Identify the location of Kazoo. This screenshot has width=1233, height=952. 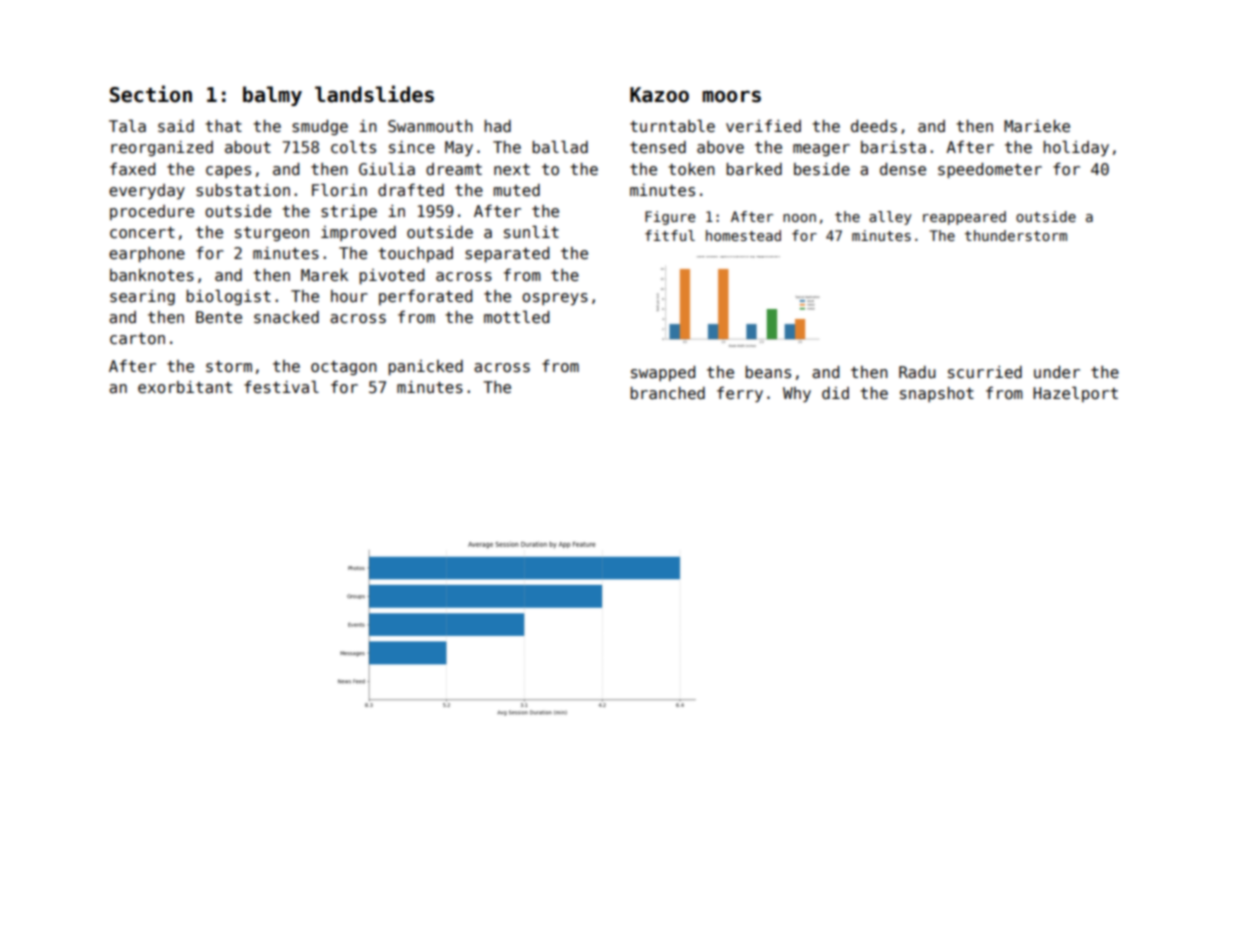
(659, 95).
